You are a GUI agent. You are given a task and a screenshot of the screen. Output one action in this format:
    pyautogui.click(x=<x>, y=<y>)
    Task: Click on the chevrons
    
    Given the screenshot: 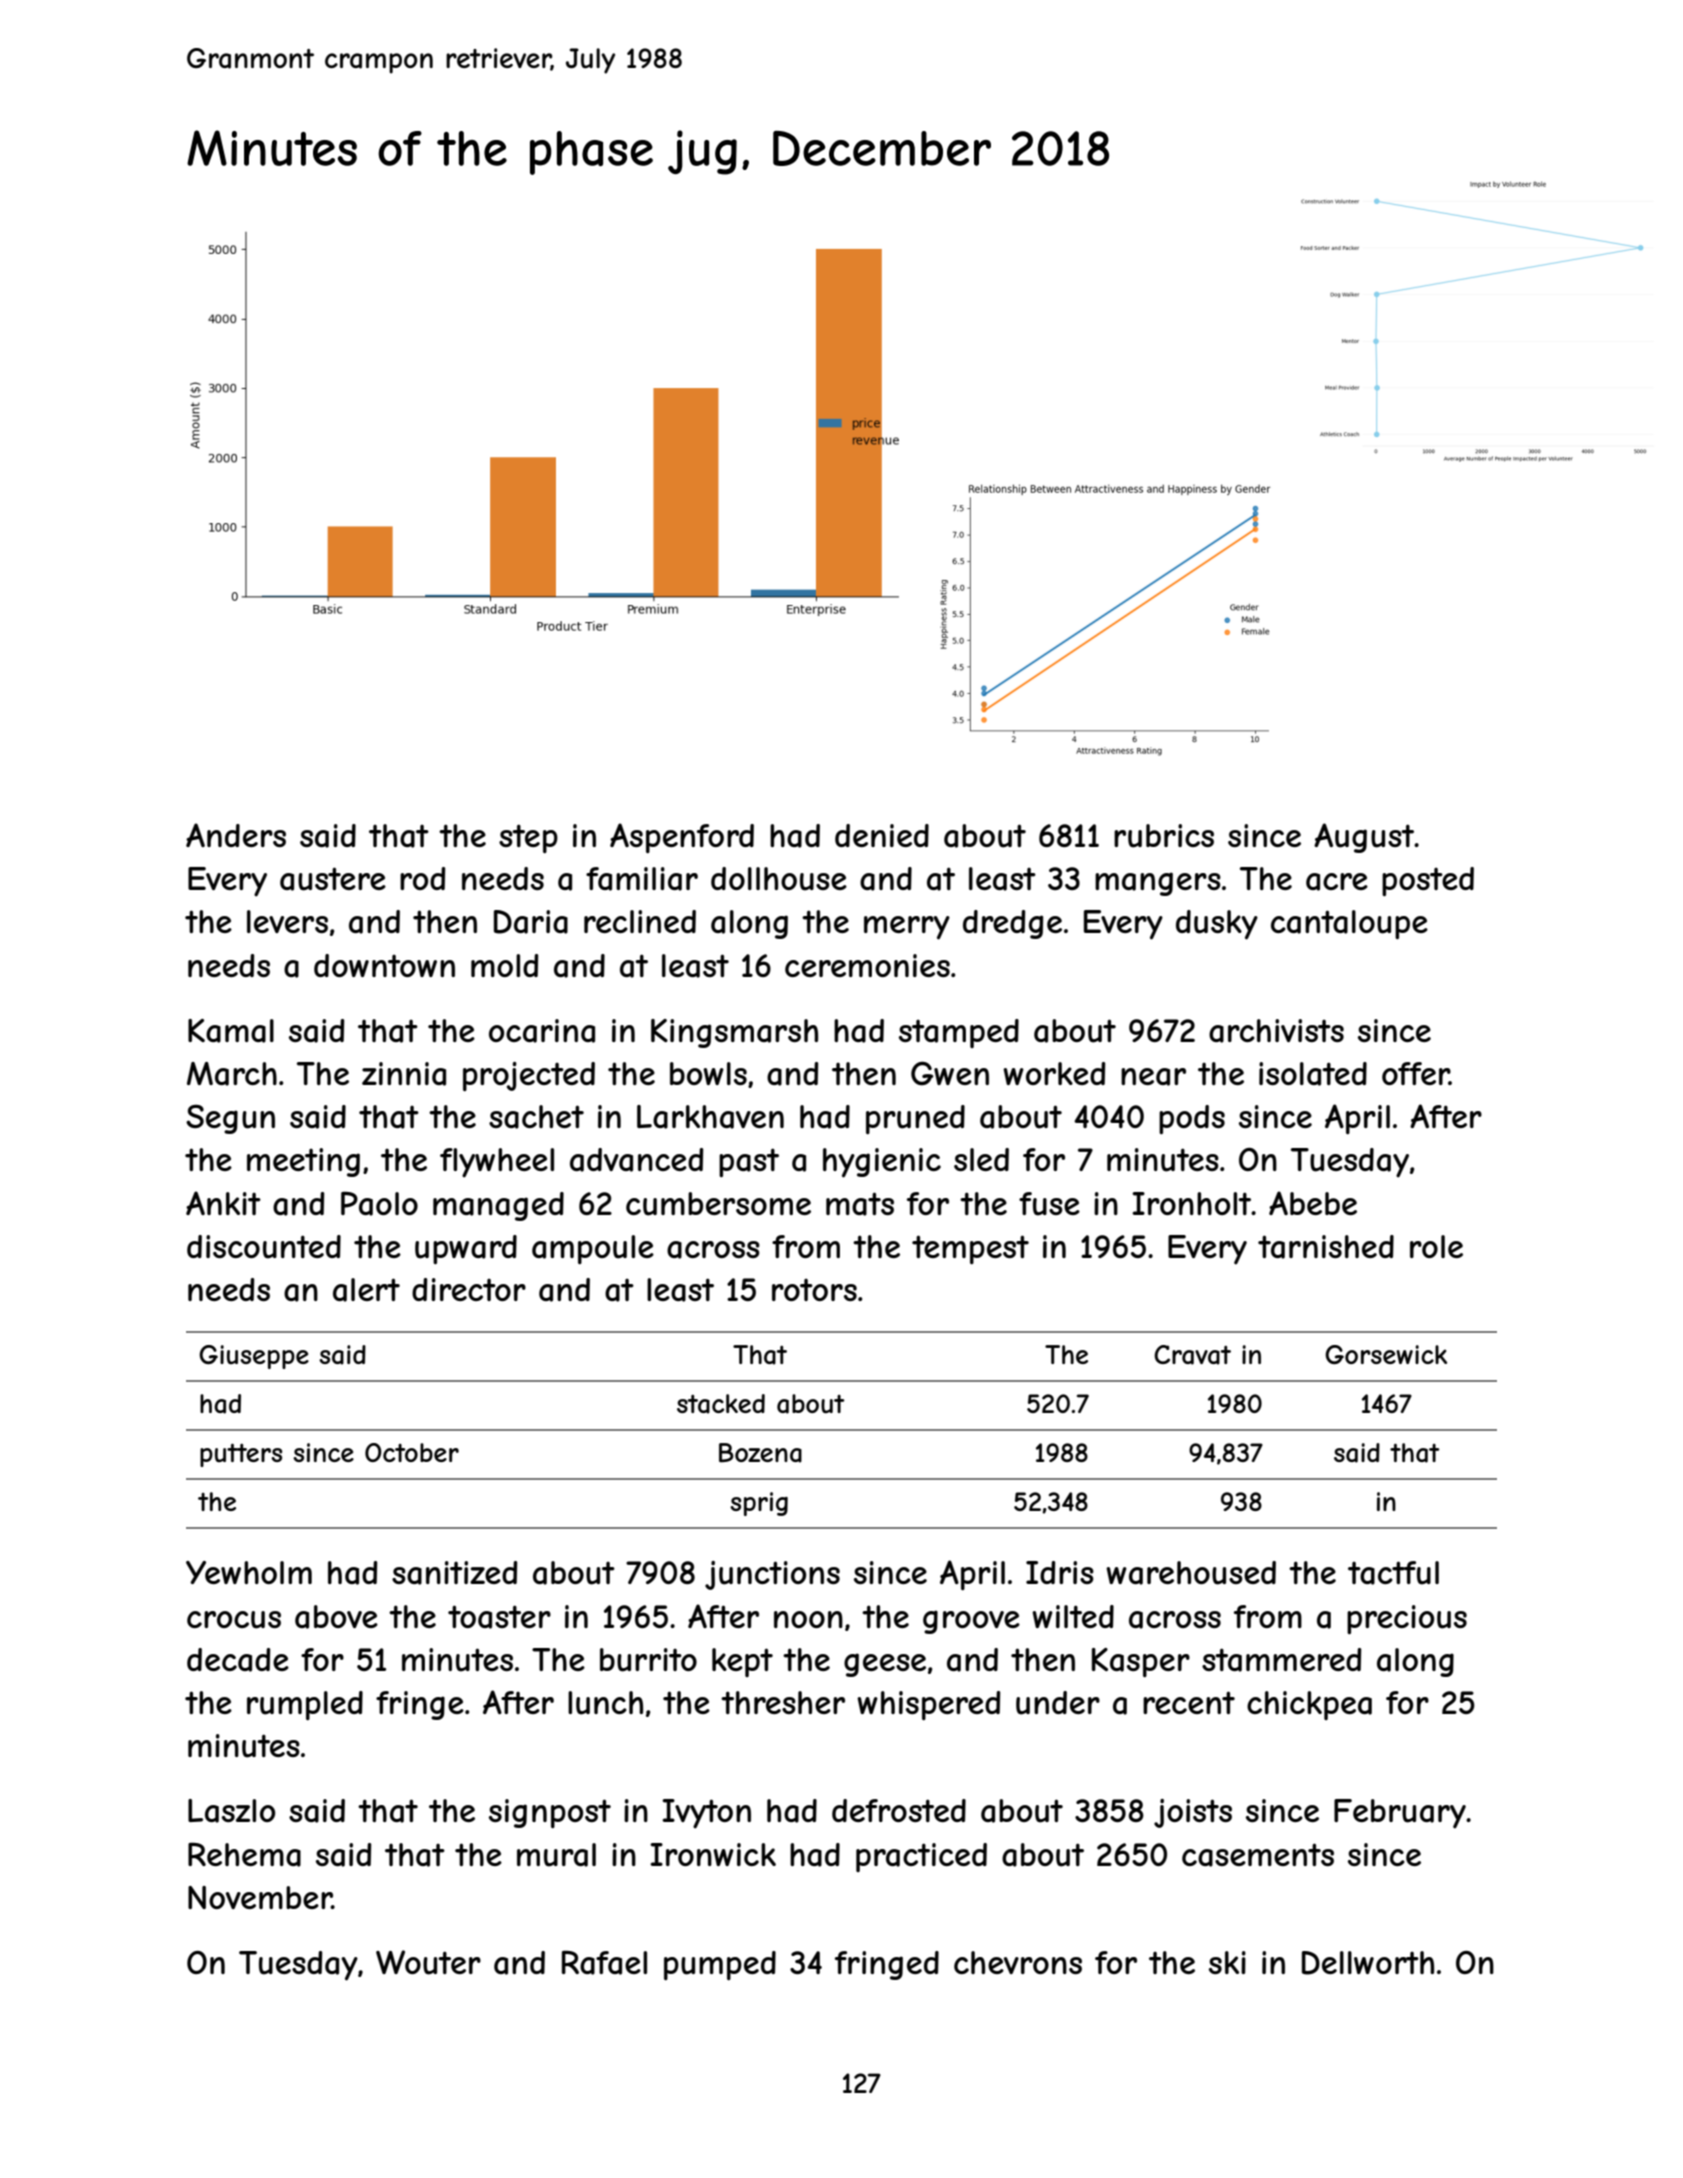 What is the action you would take?
    pyautogui.click(x=1018, y=1962)
